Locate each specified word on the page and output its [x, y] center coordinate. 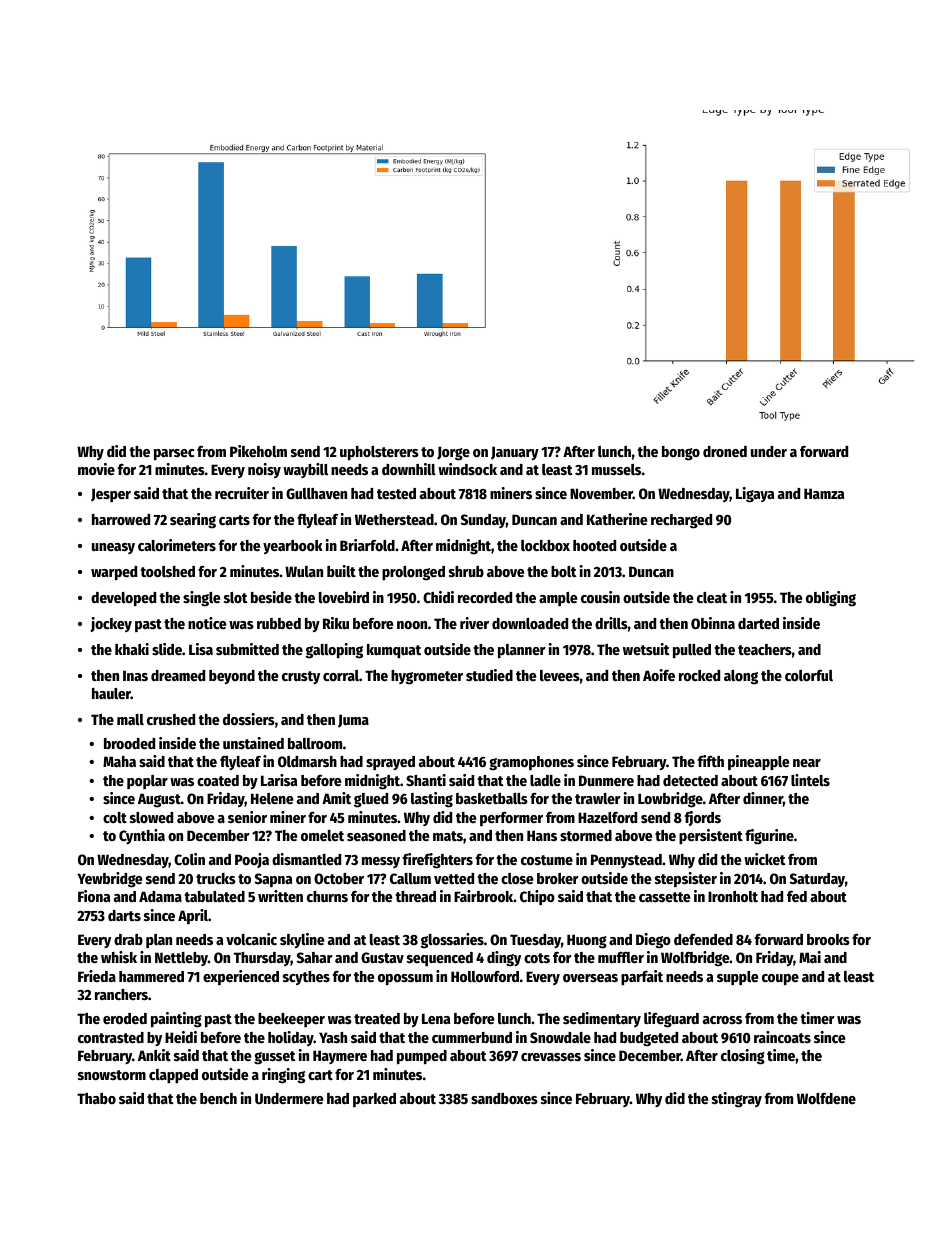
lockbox [545, 545]
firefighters [438, 861]
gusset [275, 1058]
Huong [587, 941]
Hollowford [485, 976]
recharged [681, 521]
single [201, 599]
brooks [828, 939]
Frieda [97, 976]
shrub [466, 571]
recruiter [242, 493]
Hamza [824, 493]
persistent [711, 836]
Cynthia [142, 836]
